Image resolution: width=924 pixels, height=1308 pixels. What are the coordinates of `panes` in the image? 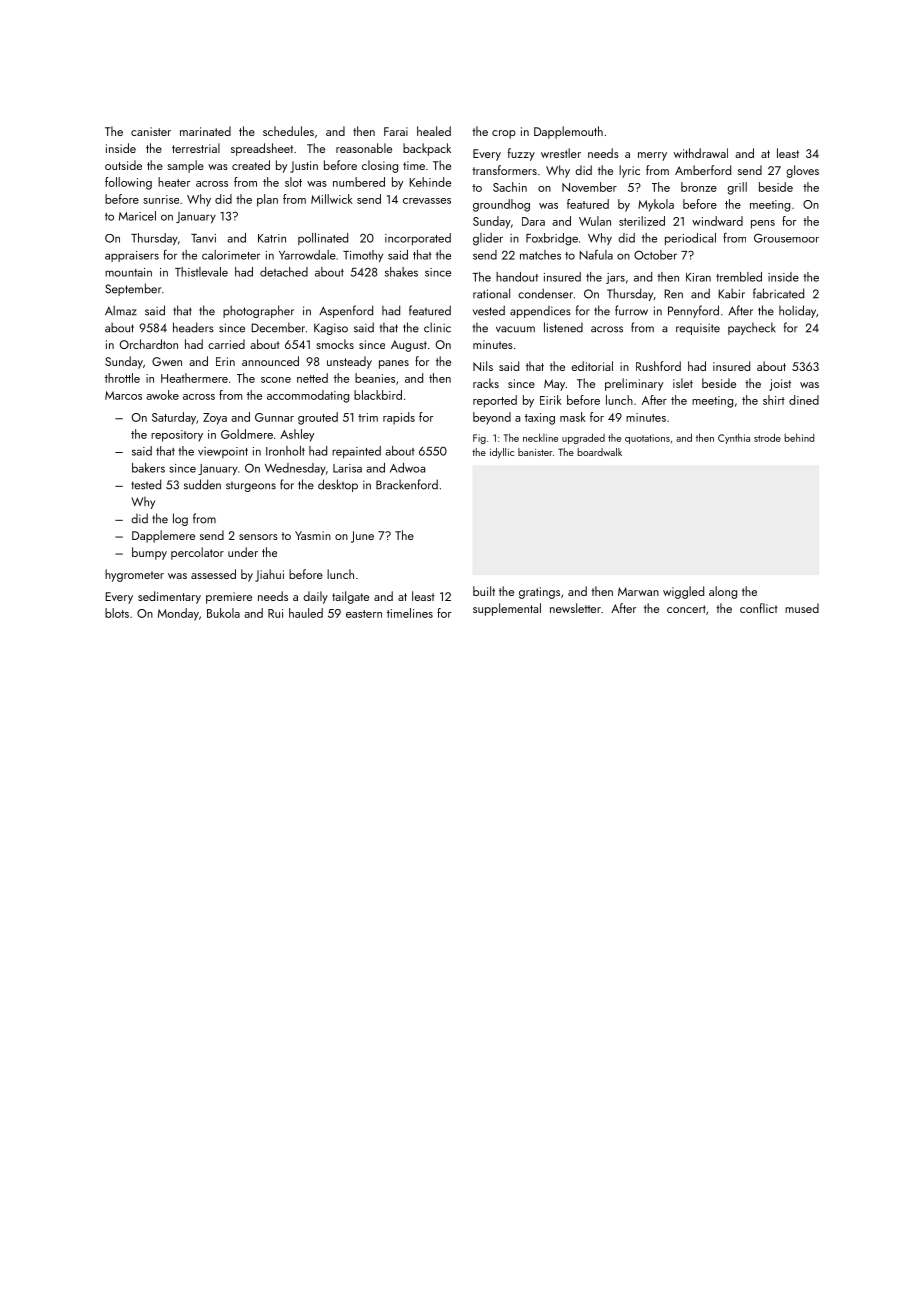 It's located at (394, 364).
